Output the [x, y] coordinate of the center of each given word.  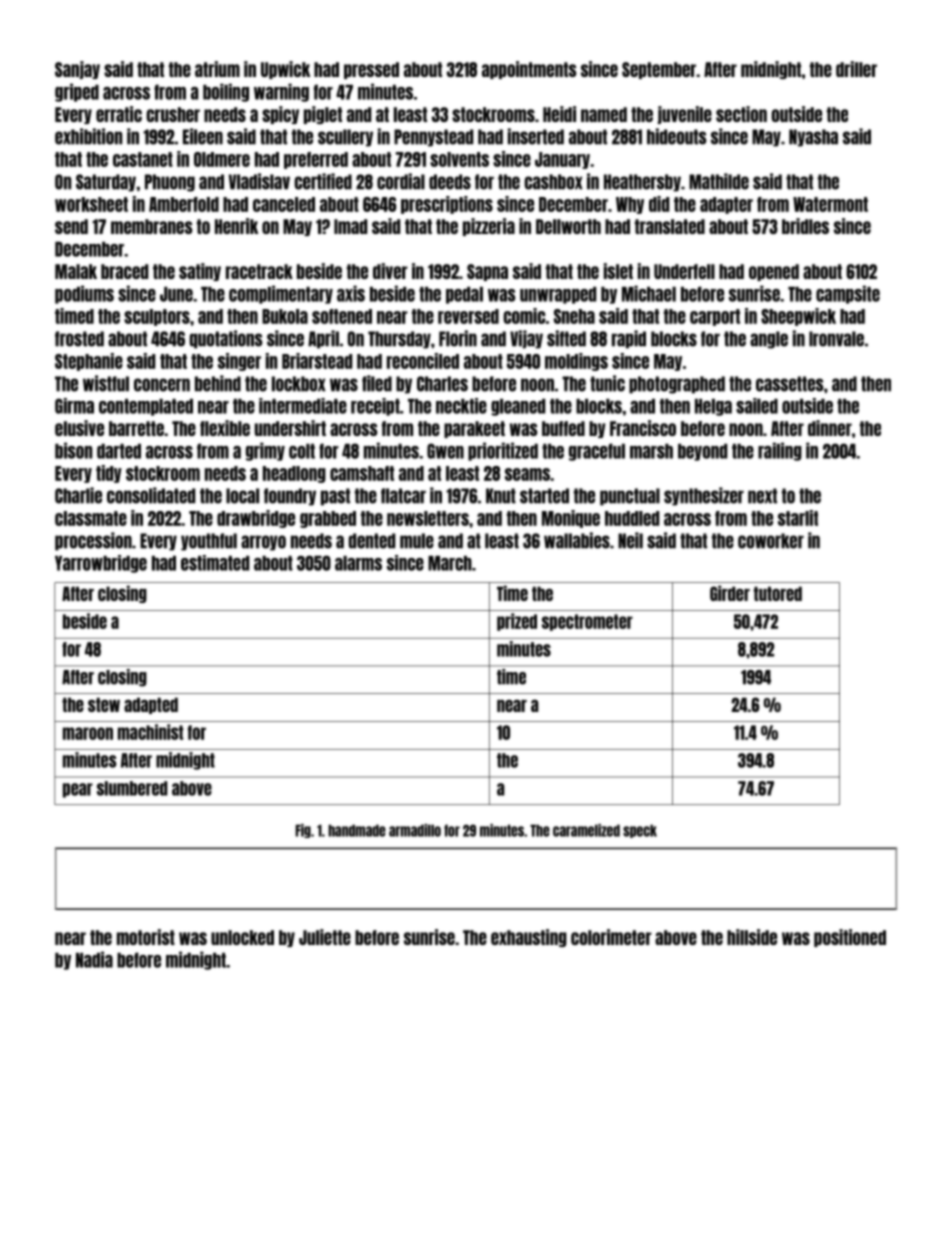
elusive [79, 428]
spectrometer [587, 622]
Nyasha [813, 138]
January [562, 160]
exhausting [529, 938]
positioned [850, 938]
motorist [146, 937]
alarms [358, 563]
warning [281, 92]
